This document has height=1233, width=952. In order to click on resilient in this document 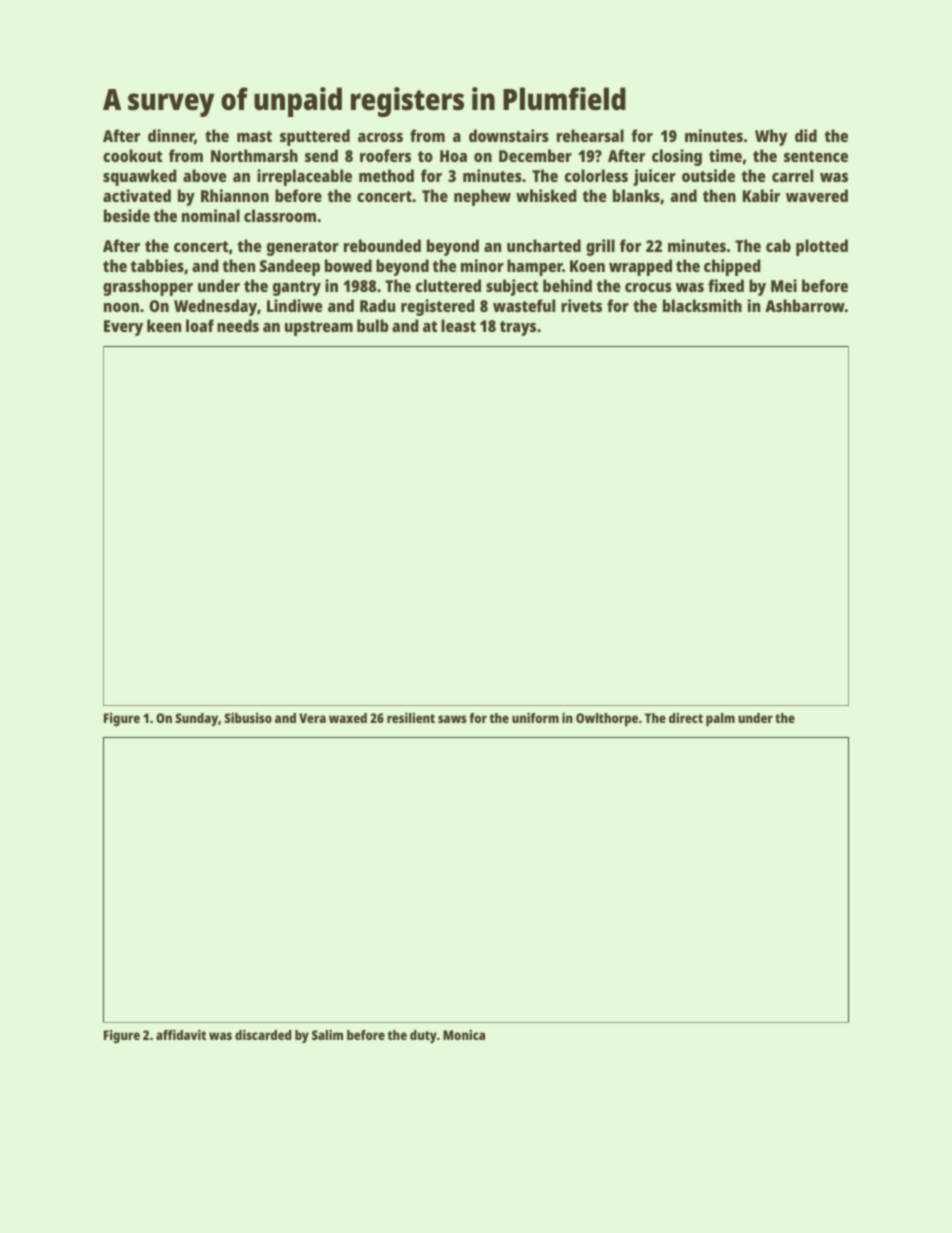, I will do `click(411, 718)`.
